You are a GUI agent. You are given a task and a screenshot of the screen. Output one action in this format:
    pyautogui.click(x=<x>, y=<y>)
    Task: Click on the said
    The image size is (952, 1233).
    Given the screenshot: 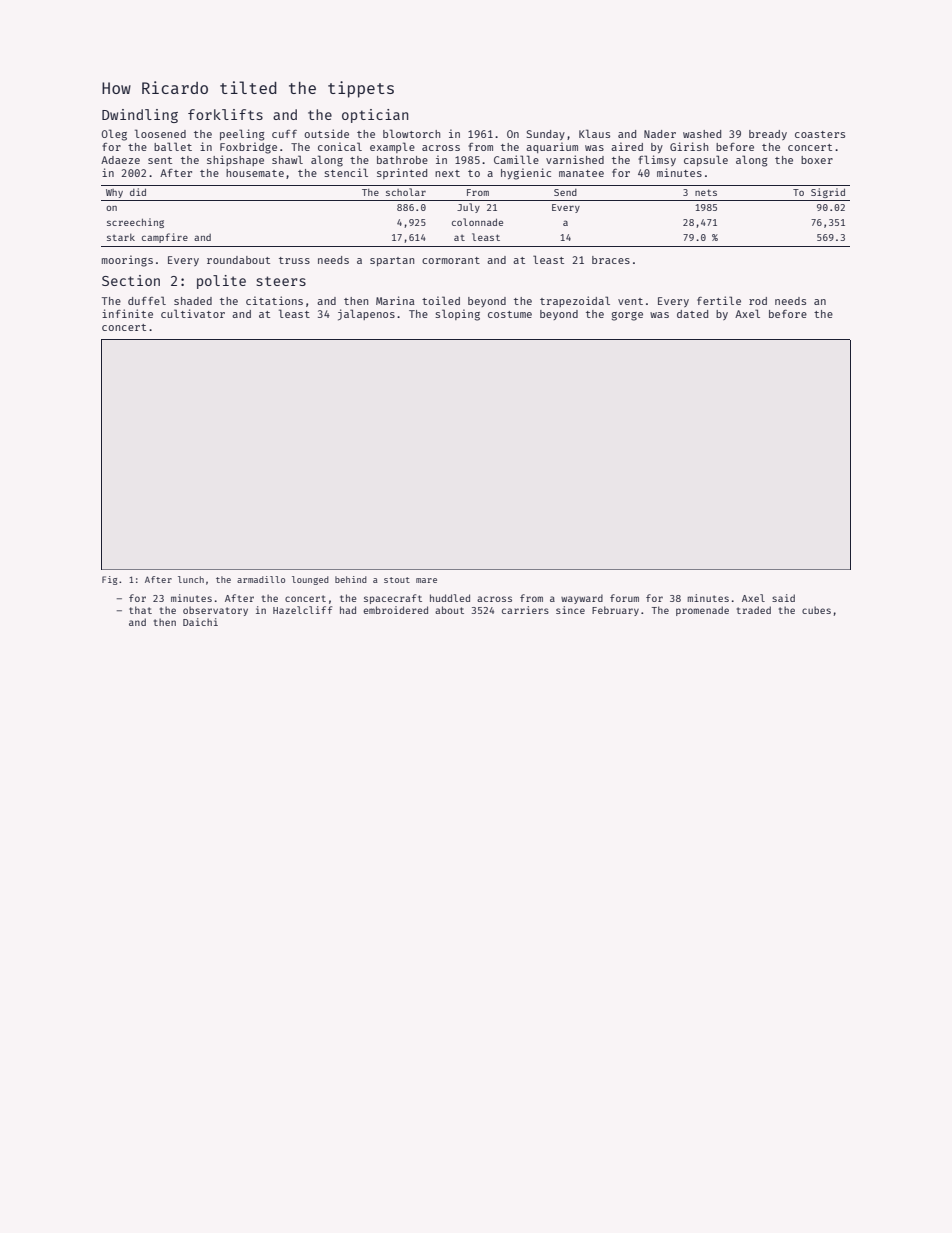 What is the action you would take?
    pyautogui.click(x=783, y=598)
